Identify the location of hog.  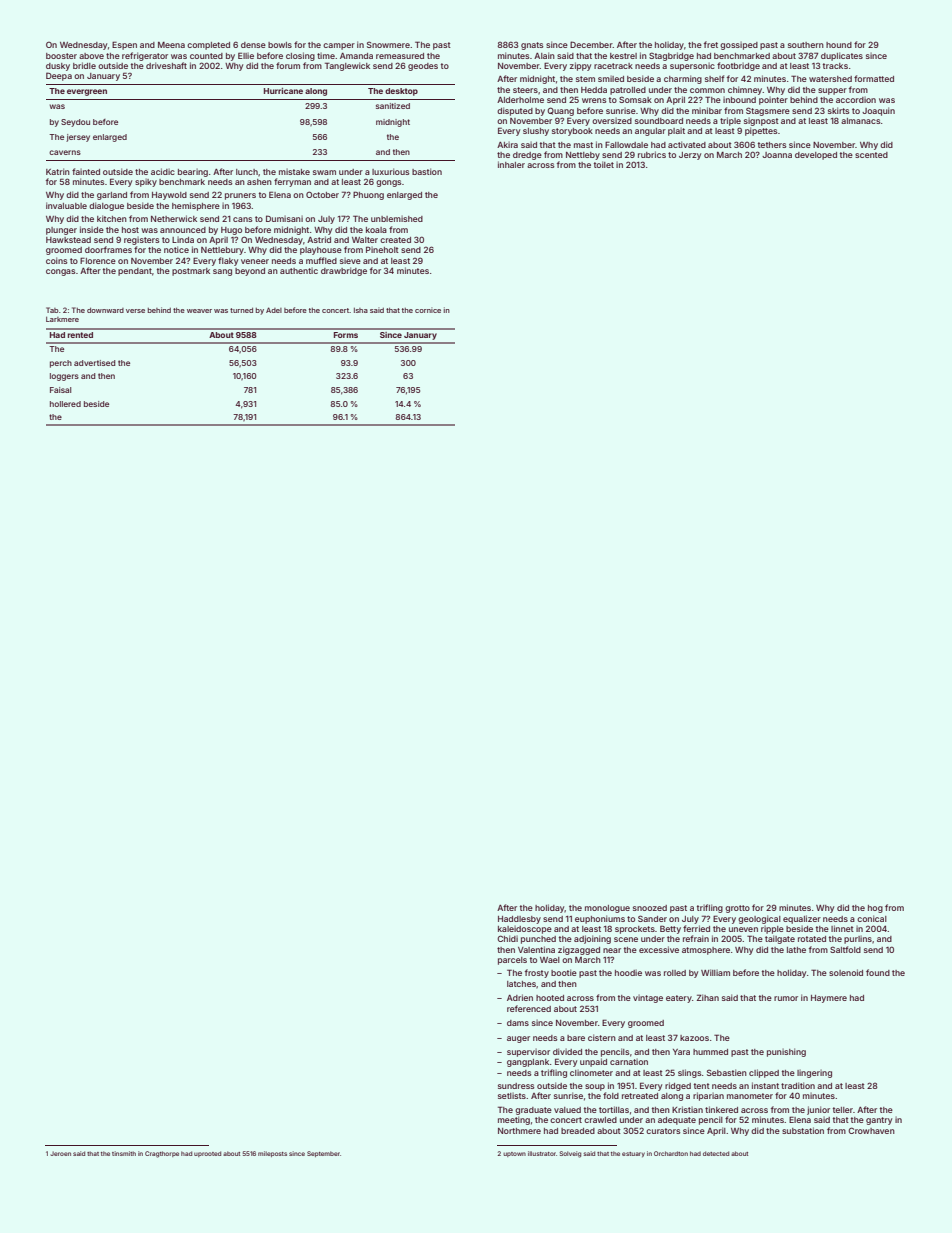
(875, 909).
